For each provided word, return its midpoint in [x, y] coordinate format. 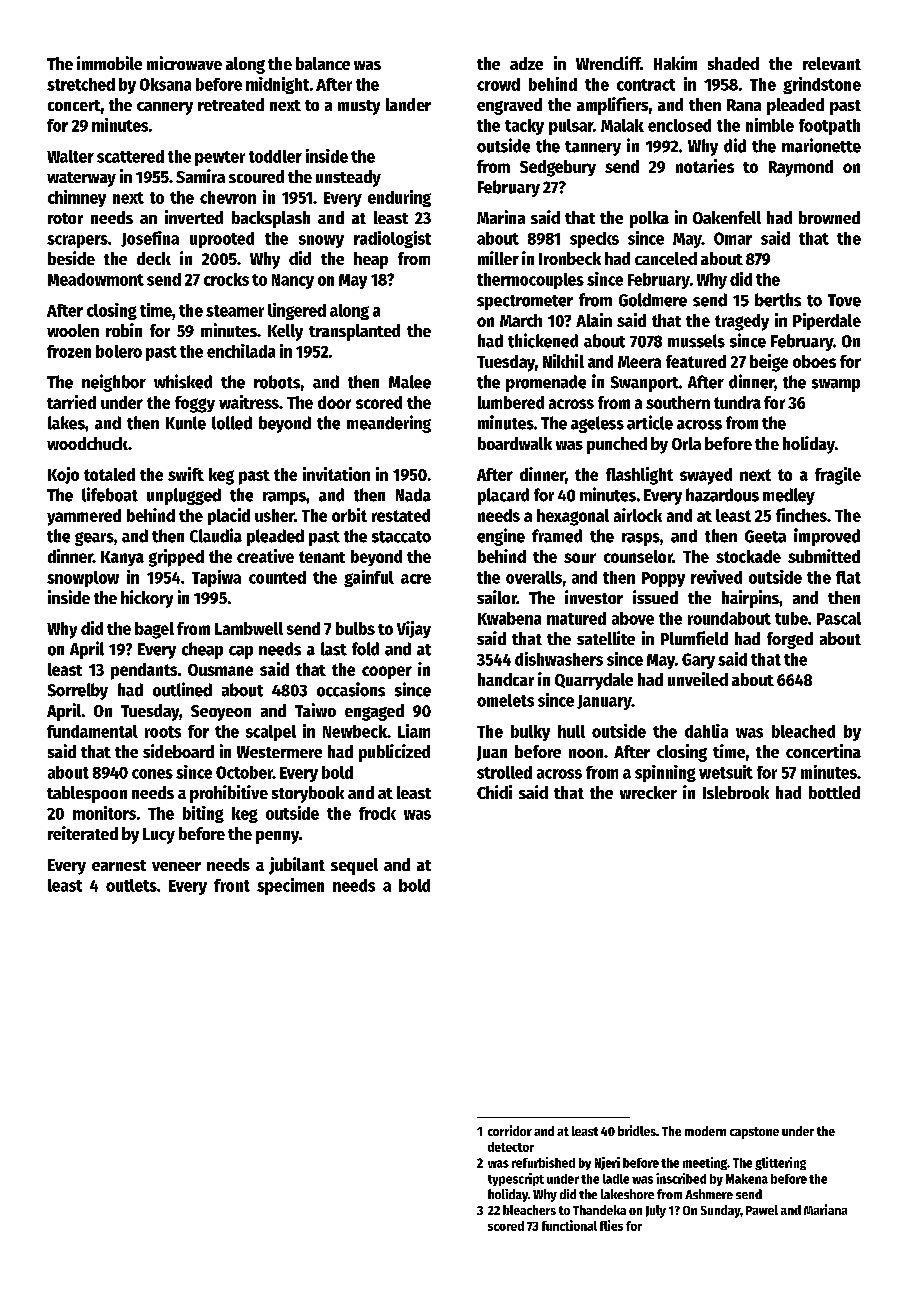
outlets [131, 885]
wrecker [648, 792]
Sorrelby [78, 691]
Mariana [825, 1209]
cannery [165, 108]
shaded [733, 63]
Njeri [607, 1163]
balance [323, 63]
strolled [504, 772]
